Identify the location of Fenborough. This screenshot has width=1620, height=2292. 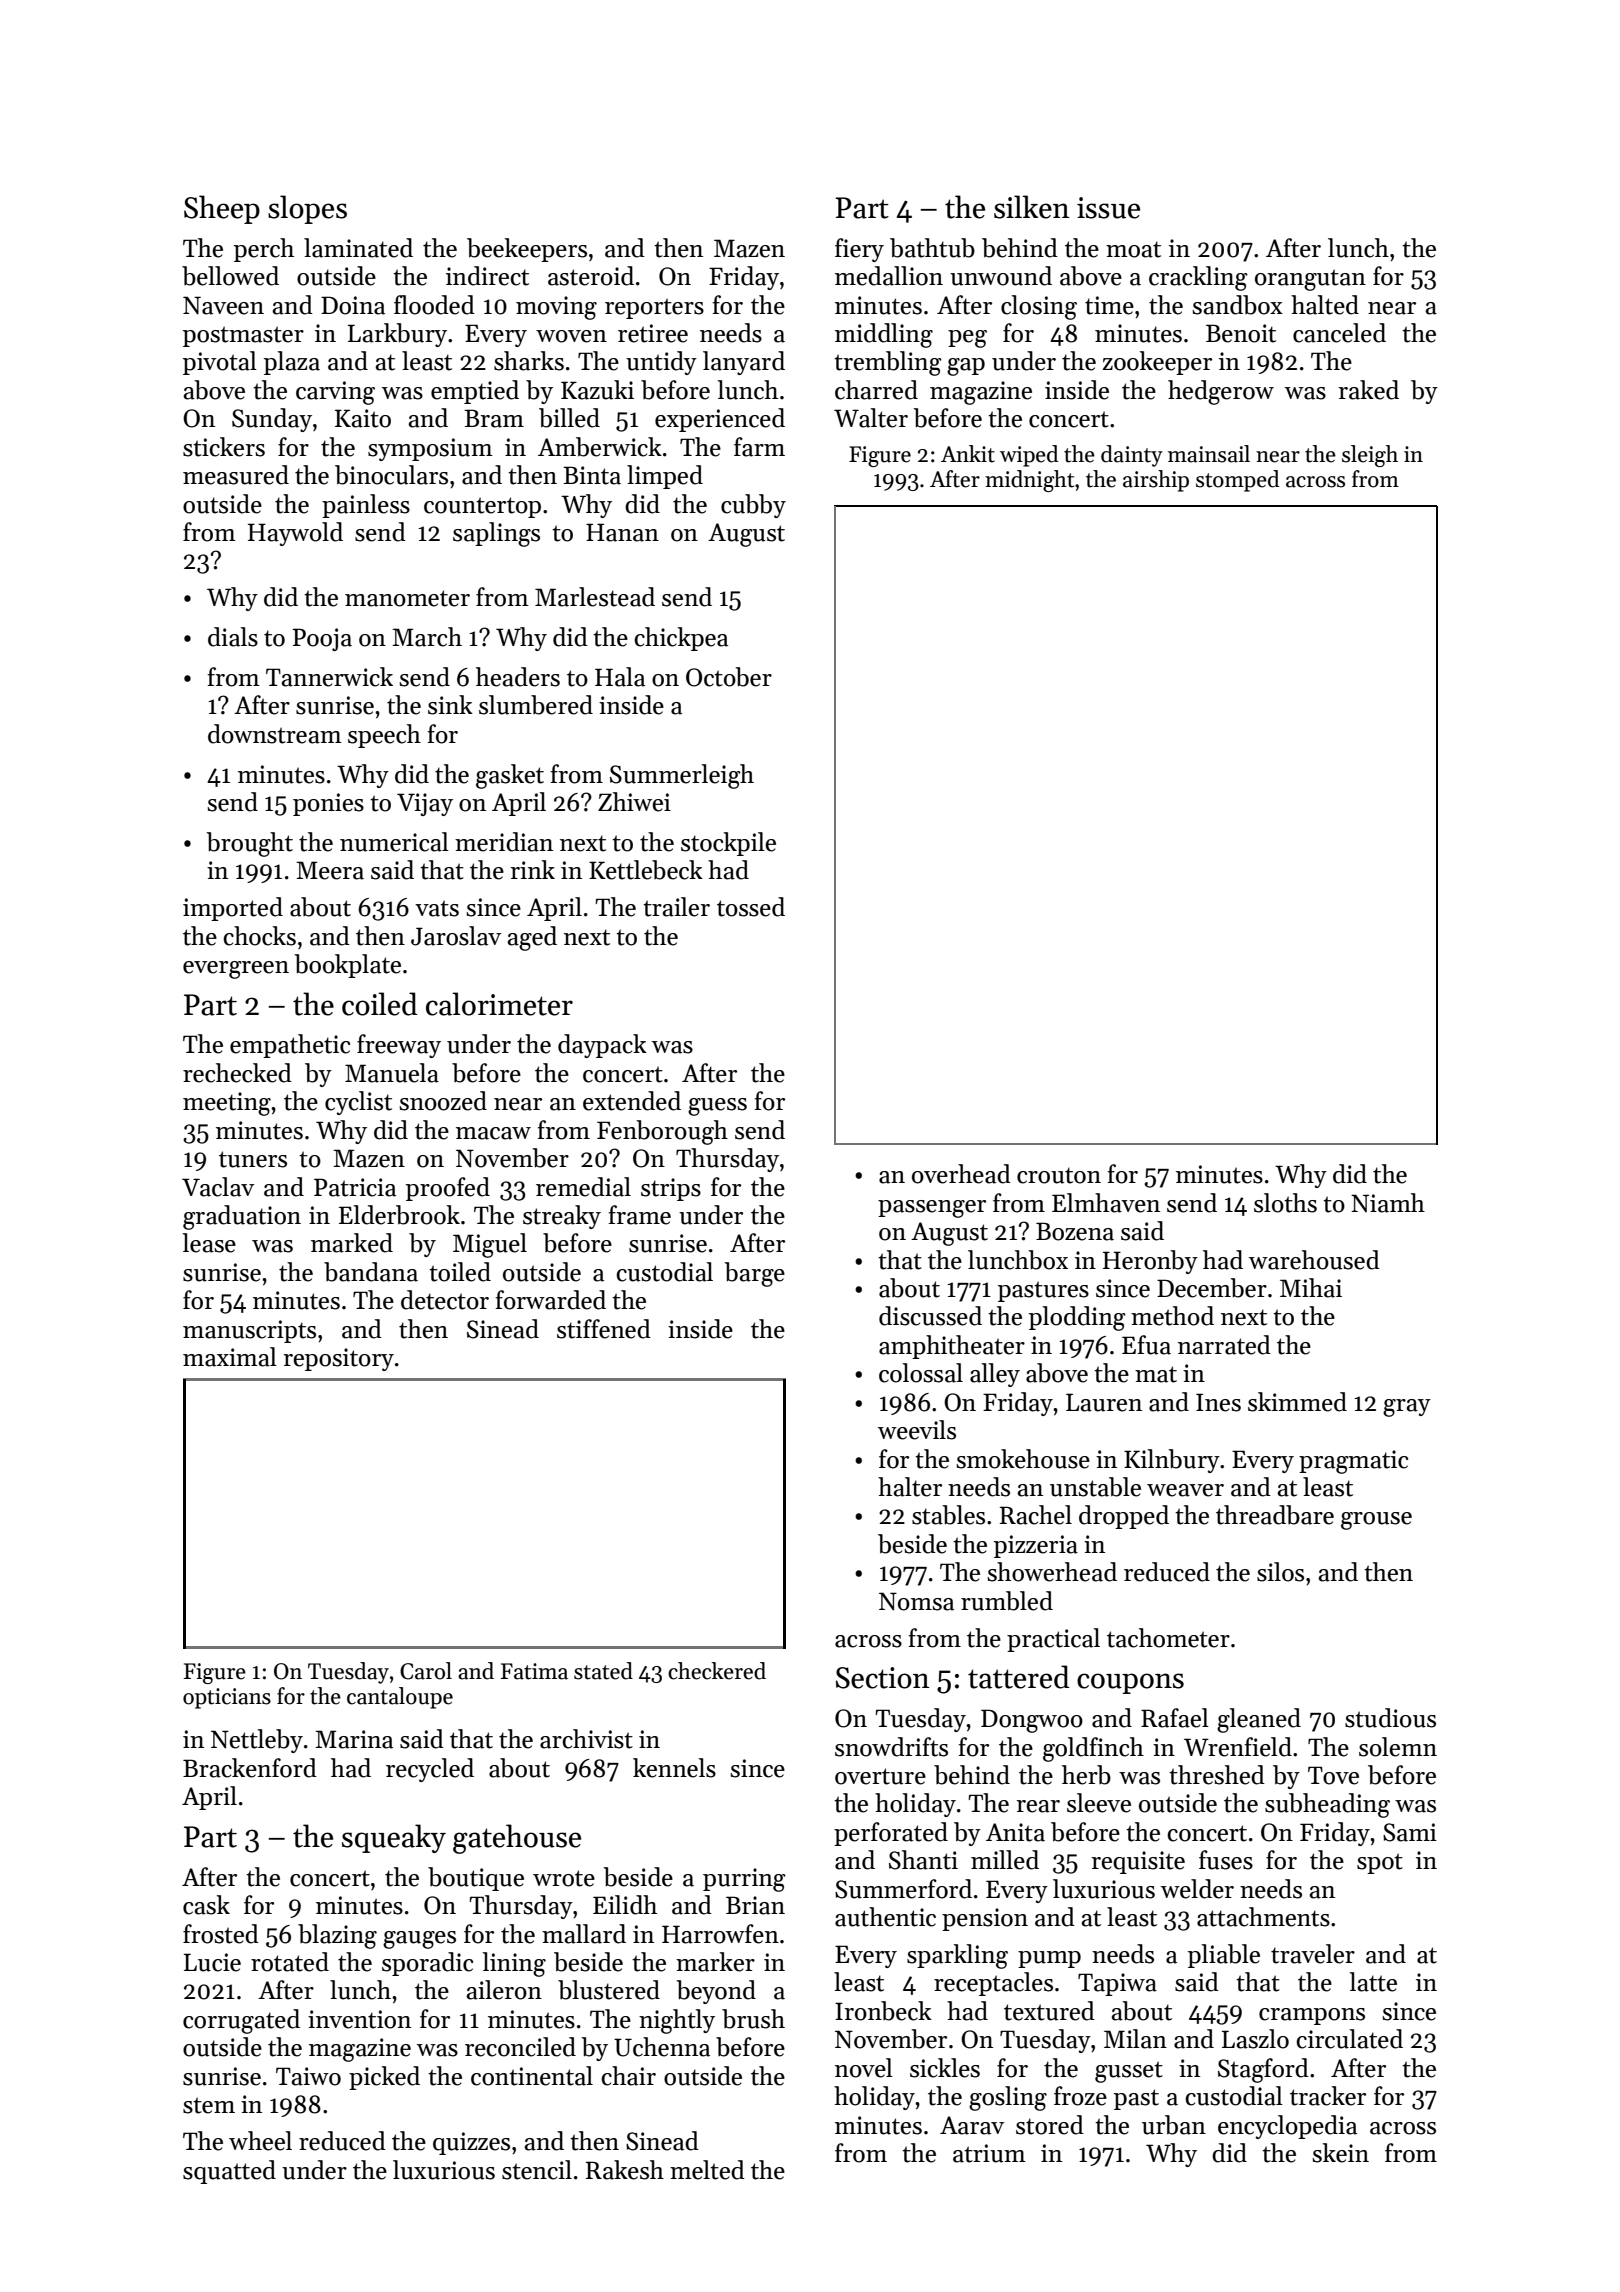
(662, 1132).
